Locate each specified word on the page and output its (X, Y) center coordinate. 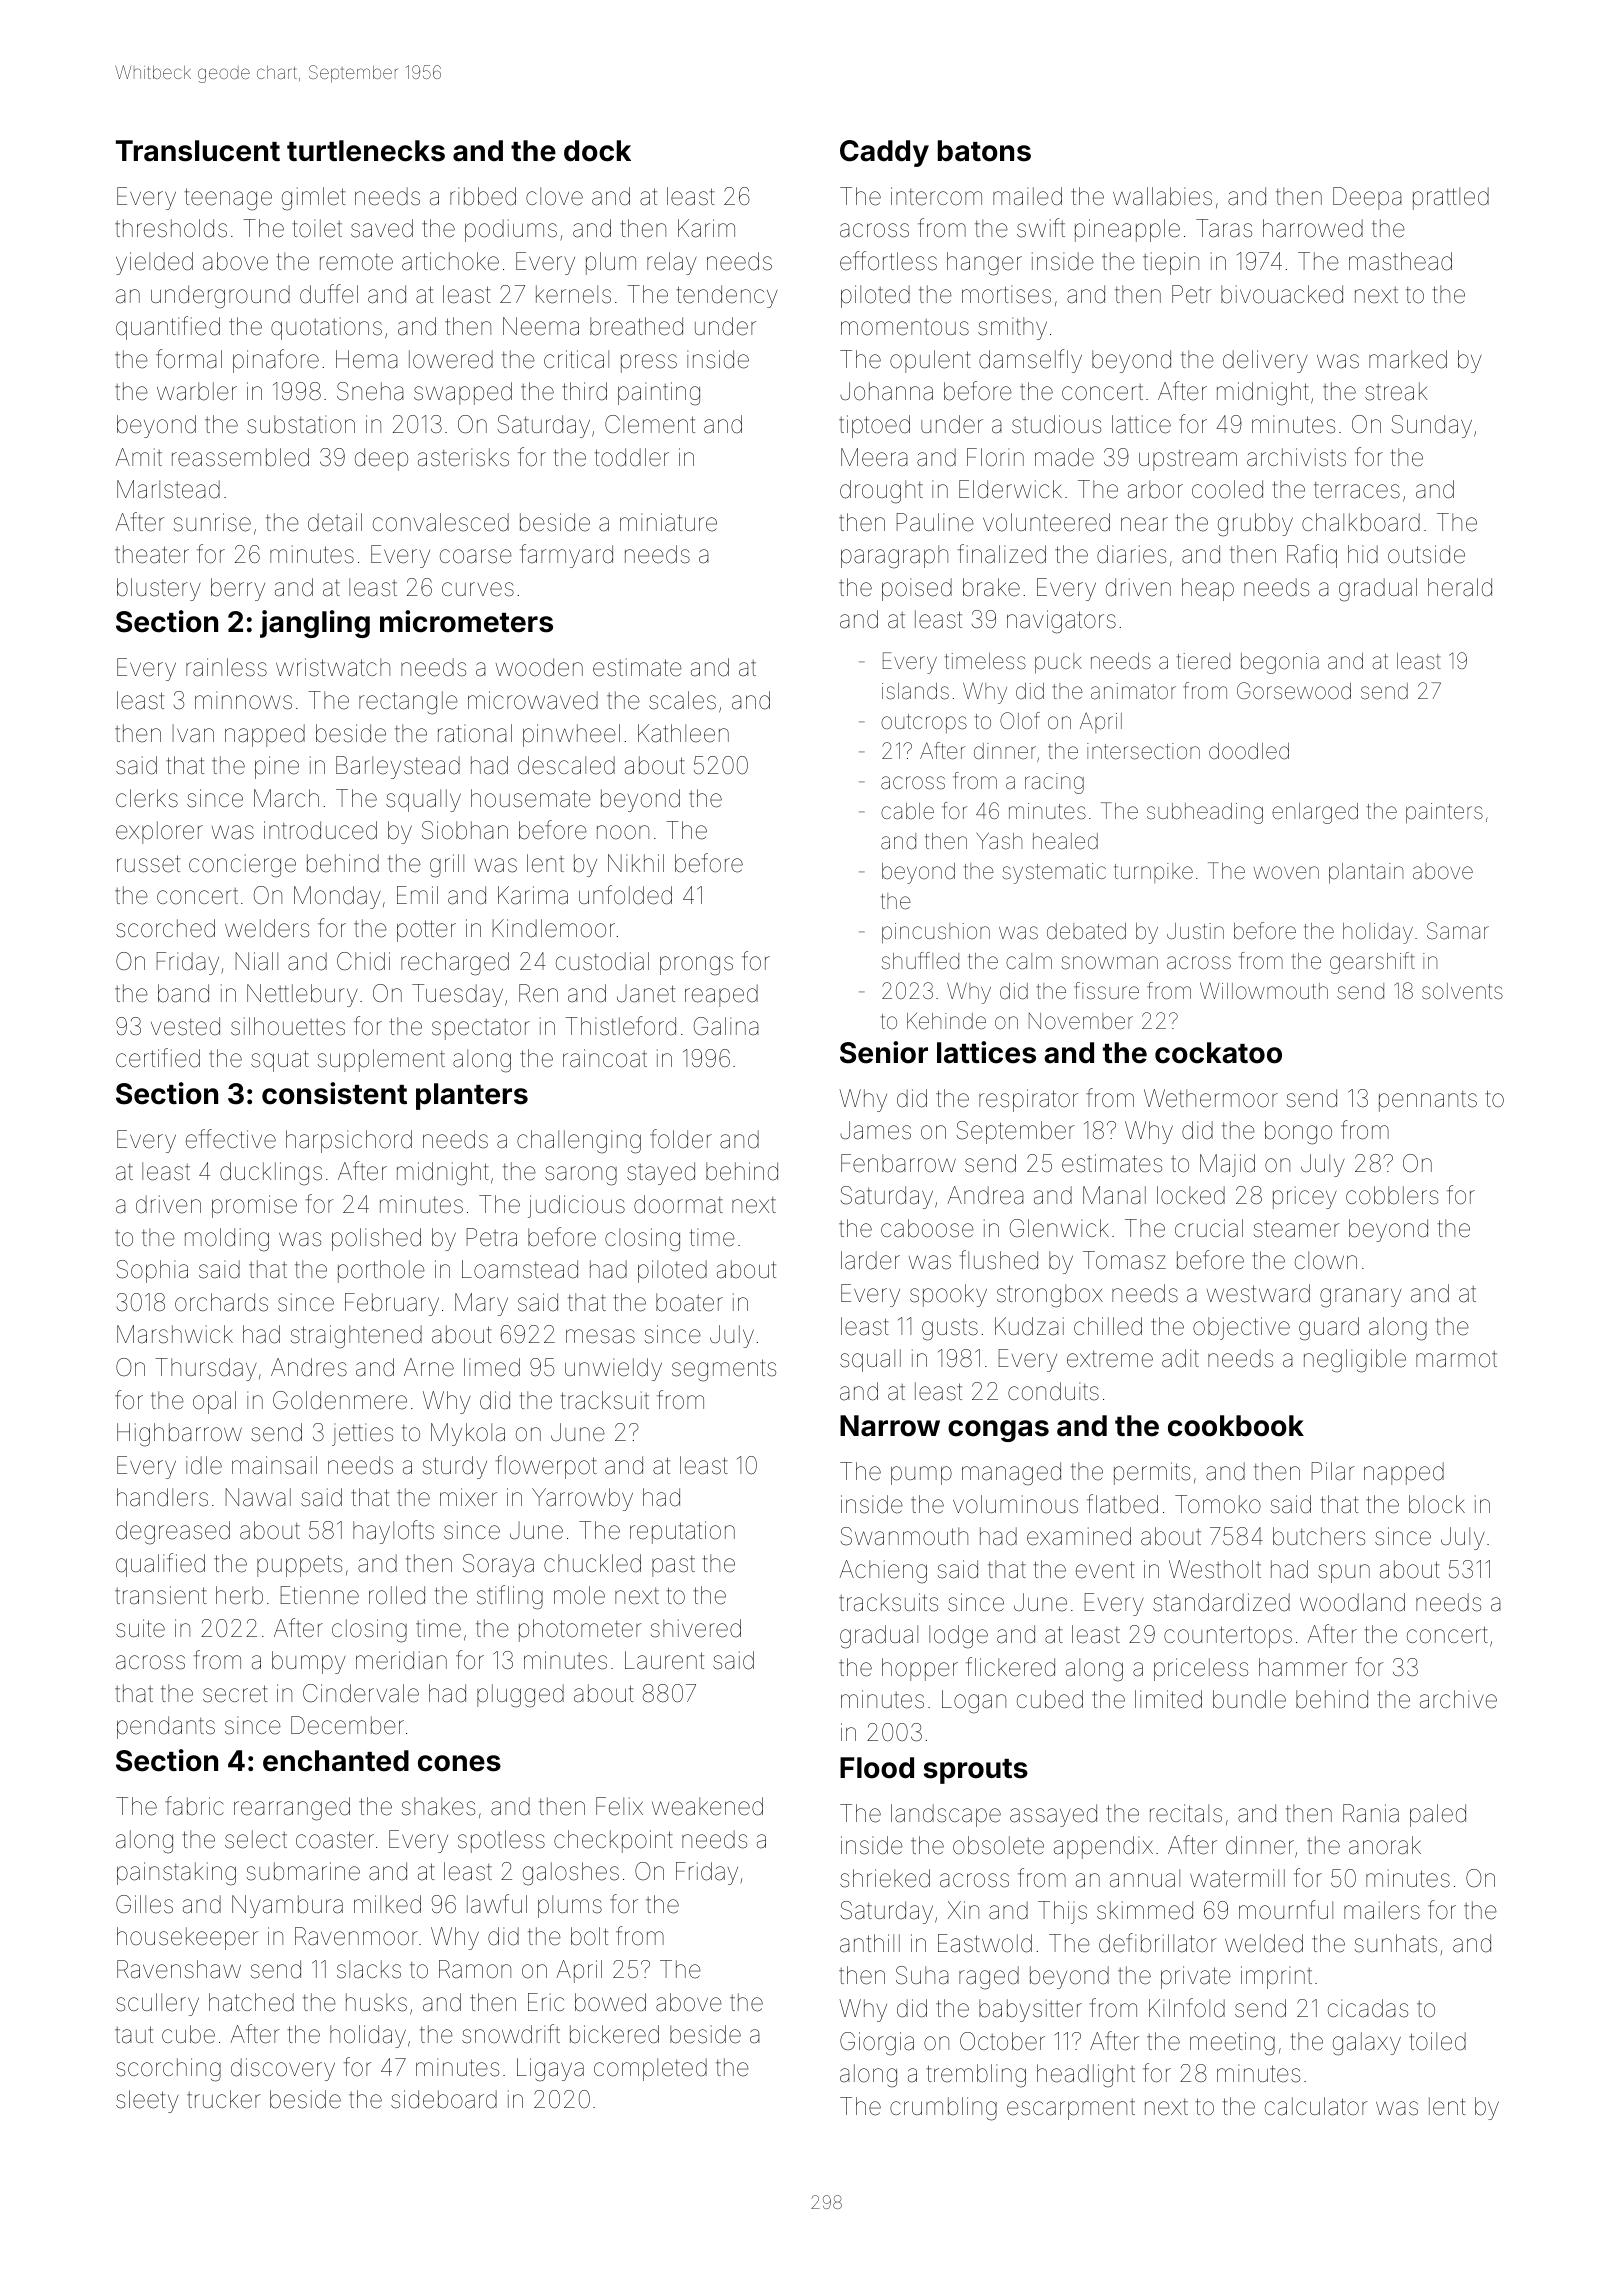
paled (1438, 1815)
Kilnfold (1187, 2008)
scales (682, 700)
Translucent (198, 151)
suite (140, 1628)
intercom (936, 196)
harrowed (1313, 228)
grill (447, 866)
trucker (224, 2099)
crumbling (943, 2109)
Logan (974, 1702)
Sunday (1431, 426)
